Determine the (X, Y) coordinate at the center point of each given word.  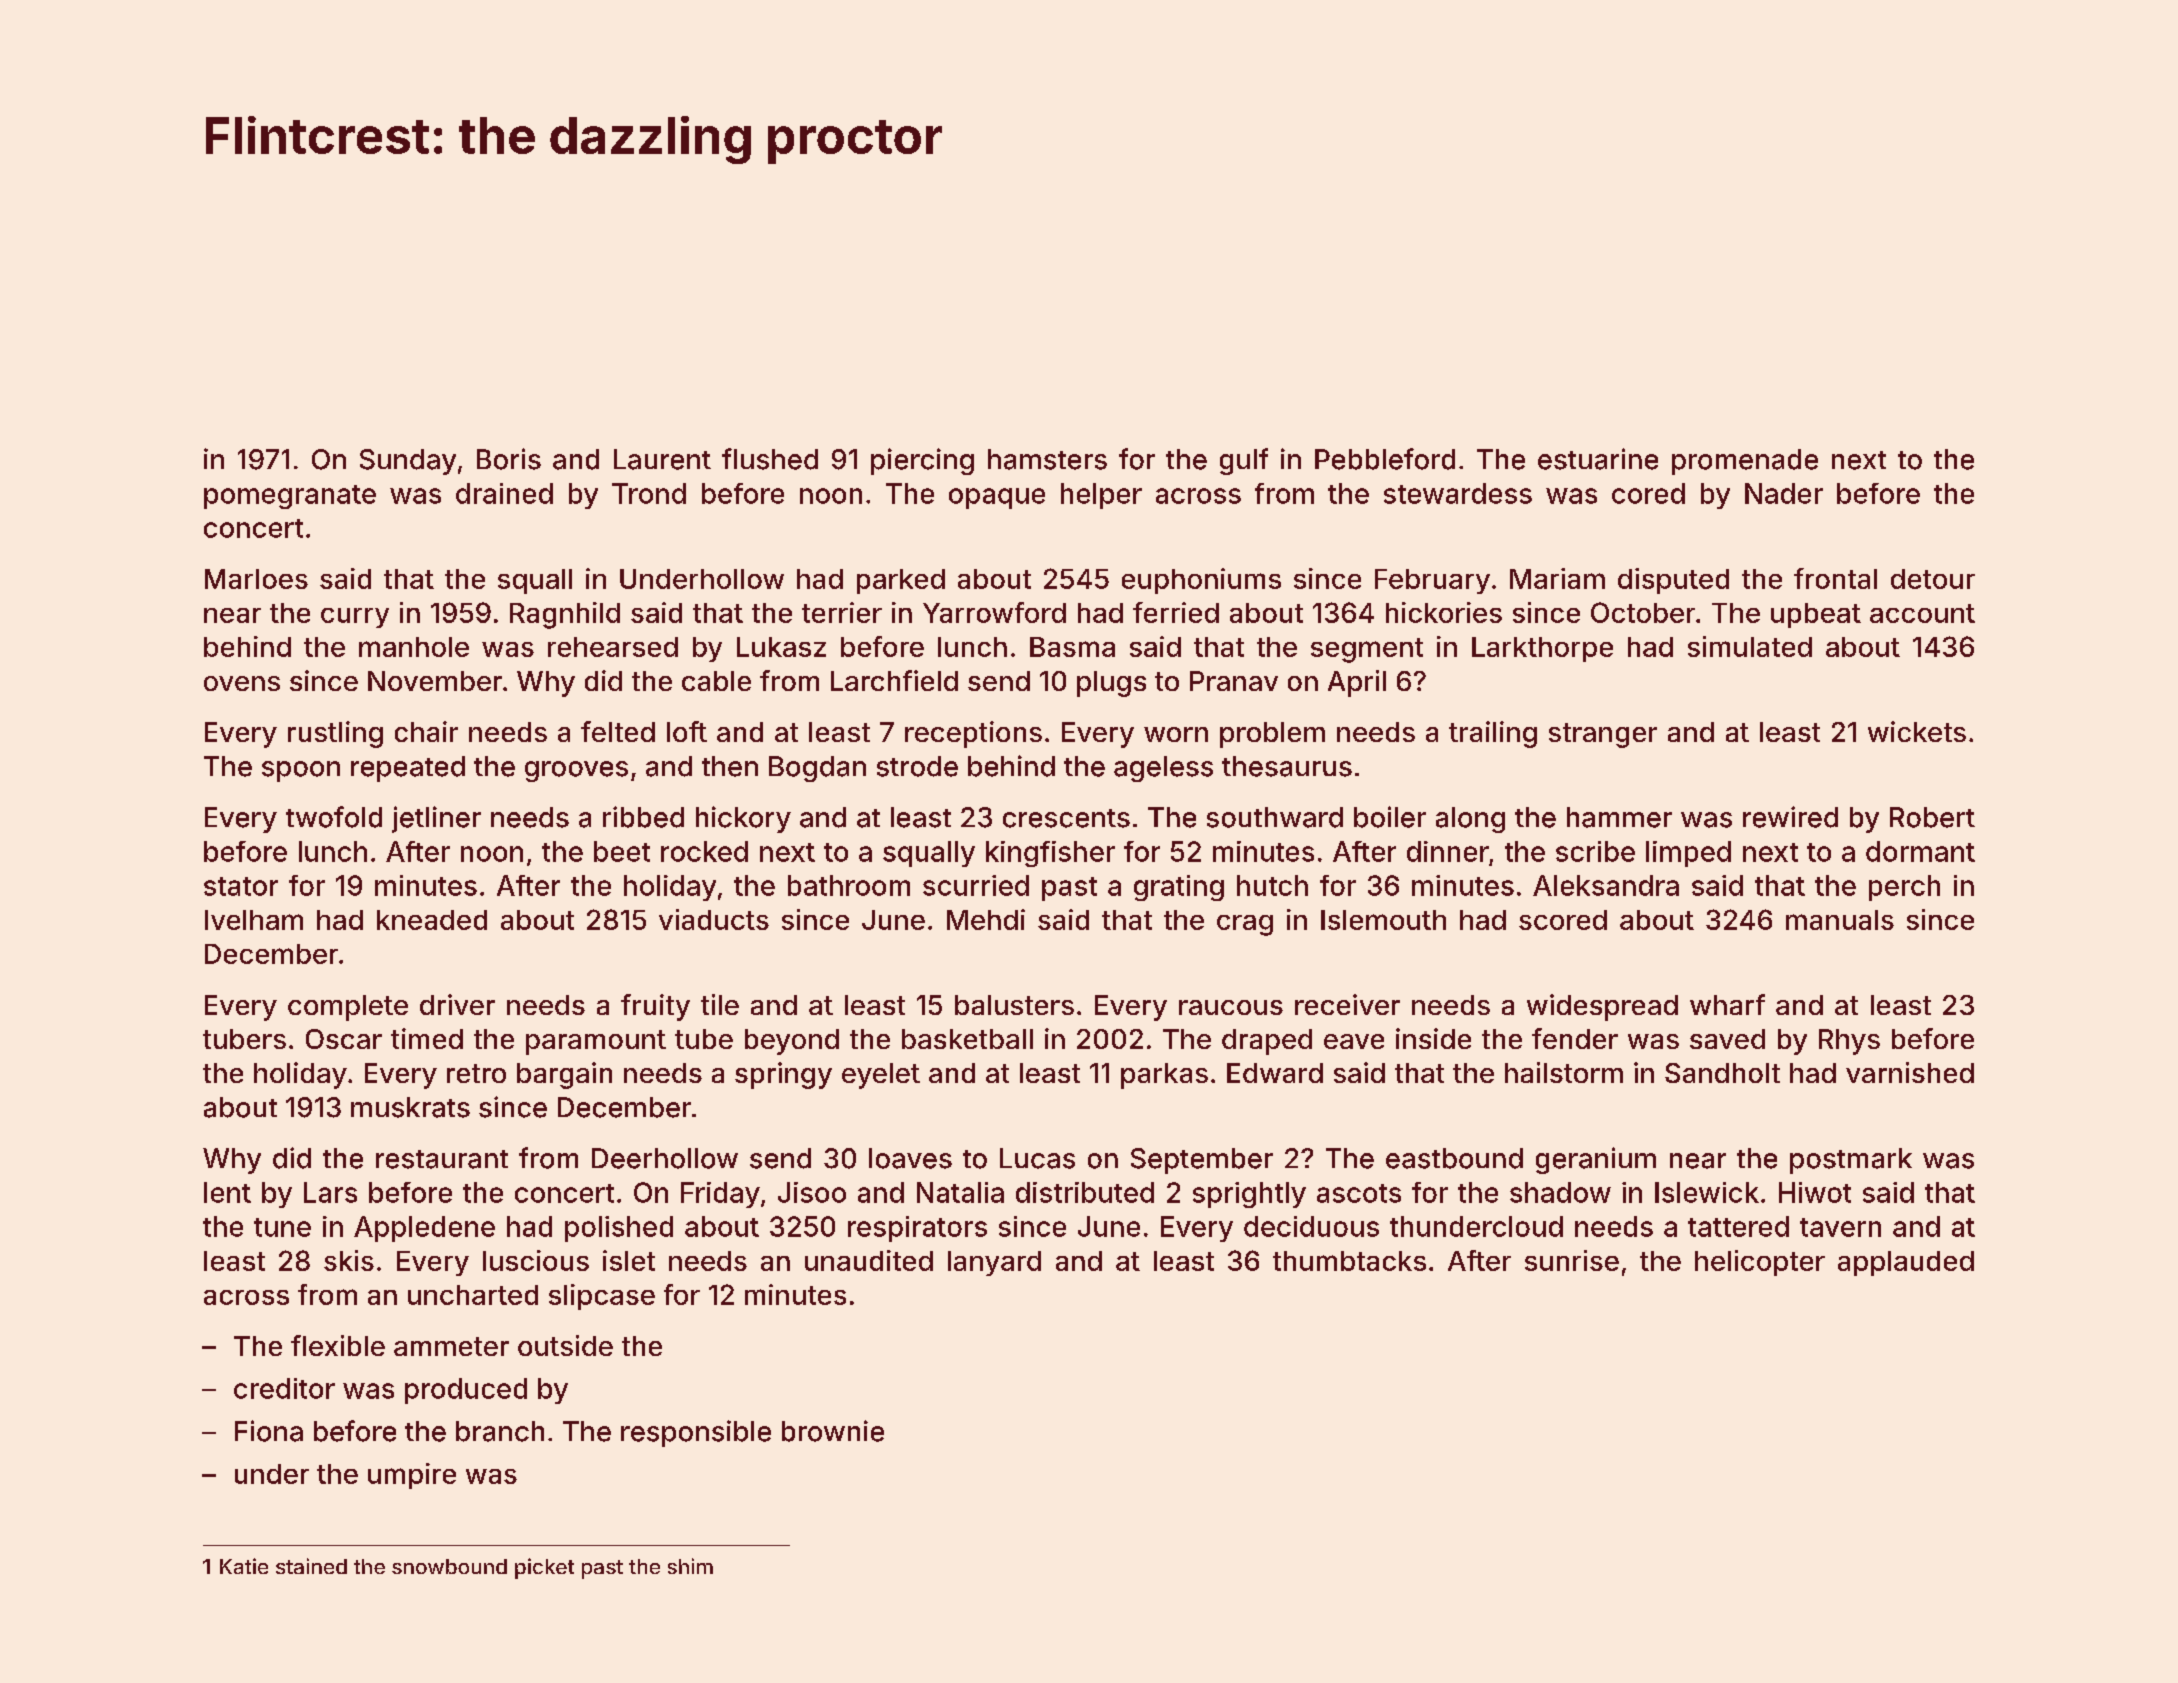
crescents (1066, 818)
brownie (833, 1431)
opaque (997, 498)
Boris (509, 459)
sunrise (1572, 1260)
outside (565, 1345)
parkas (1164, 1076)
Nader (1784, 493)
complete (348, 1008)
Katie (244, 1566)
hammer (1619, 817)
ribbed (643, 817)
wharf (1727, 1004)
